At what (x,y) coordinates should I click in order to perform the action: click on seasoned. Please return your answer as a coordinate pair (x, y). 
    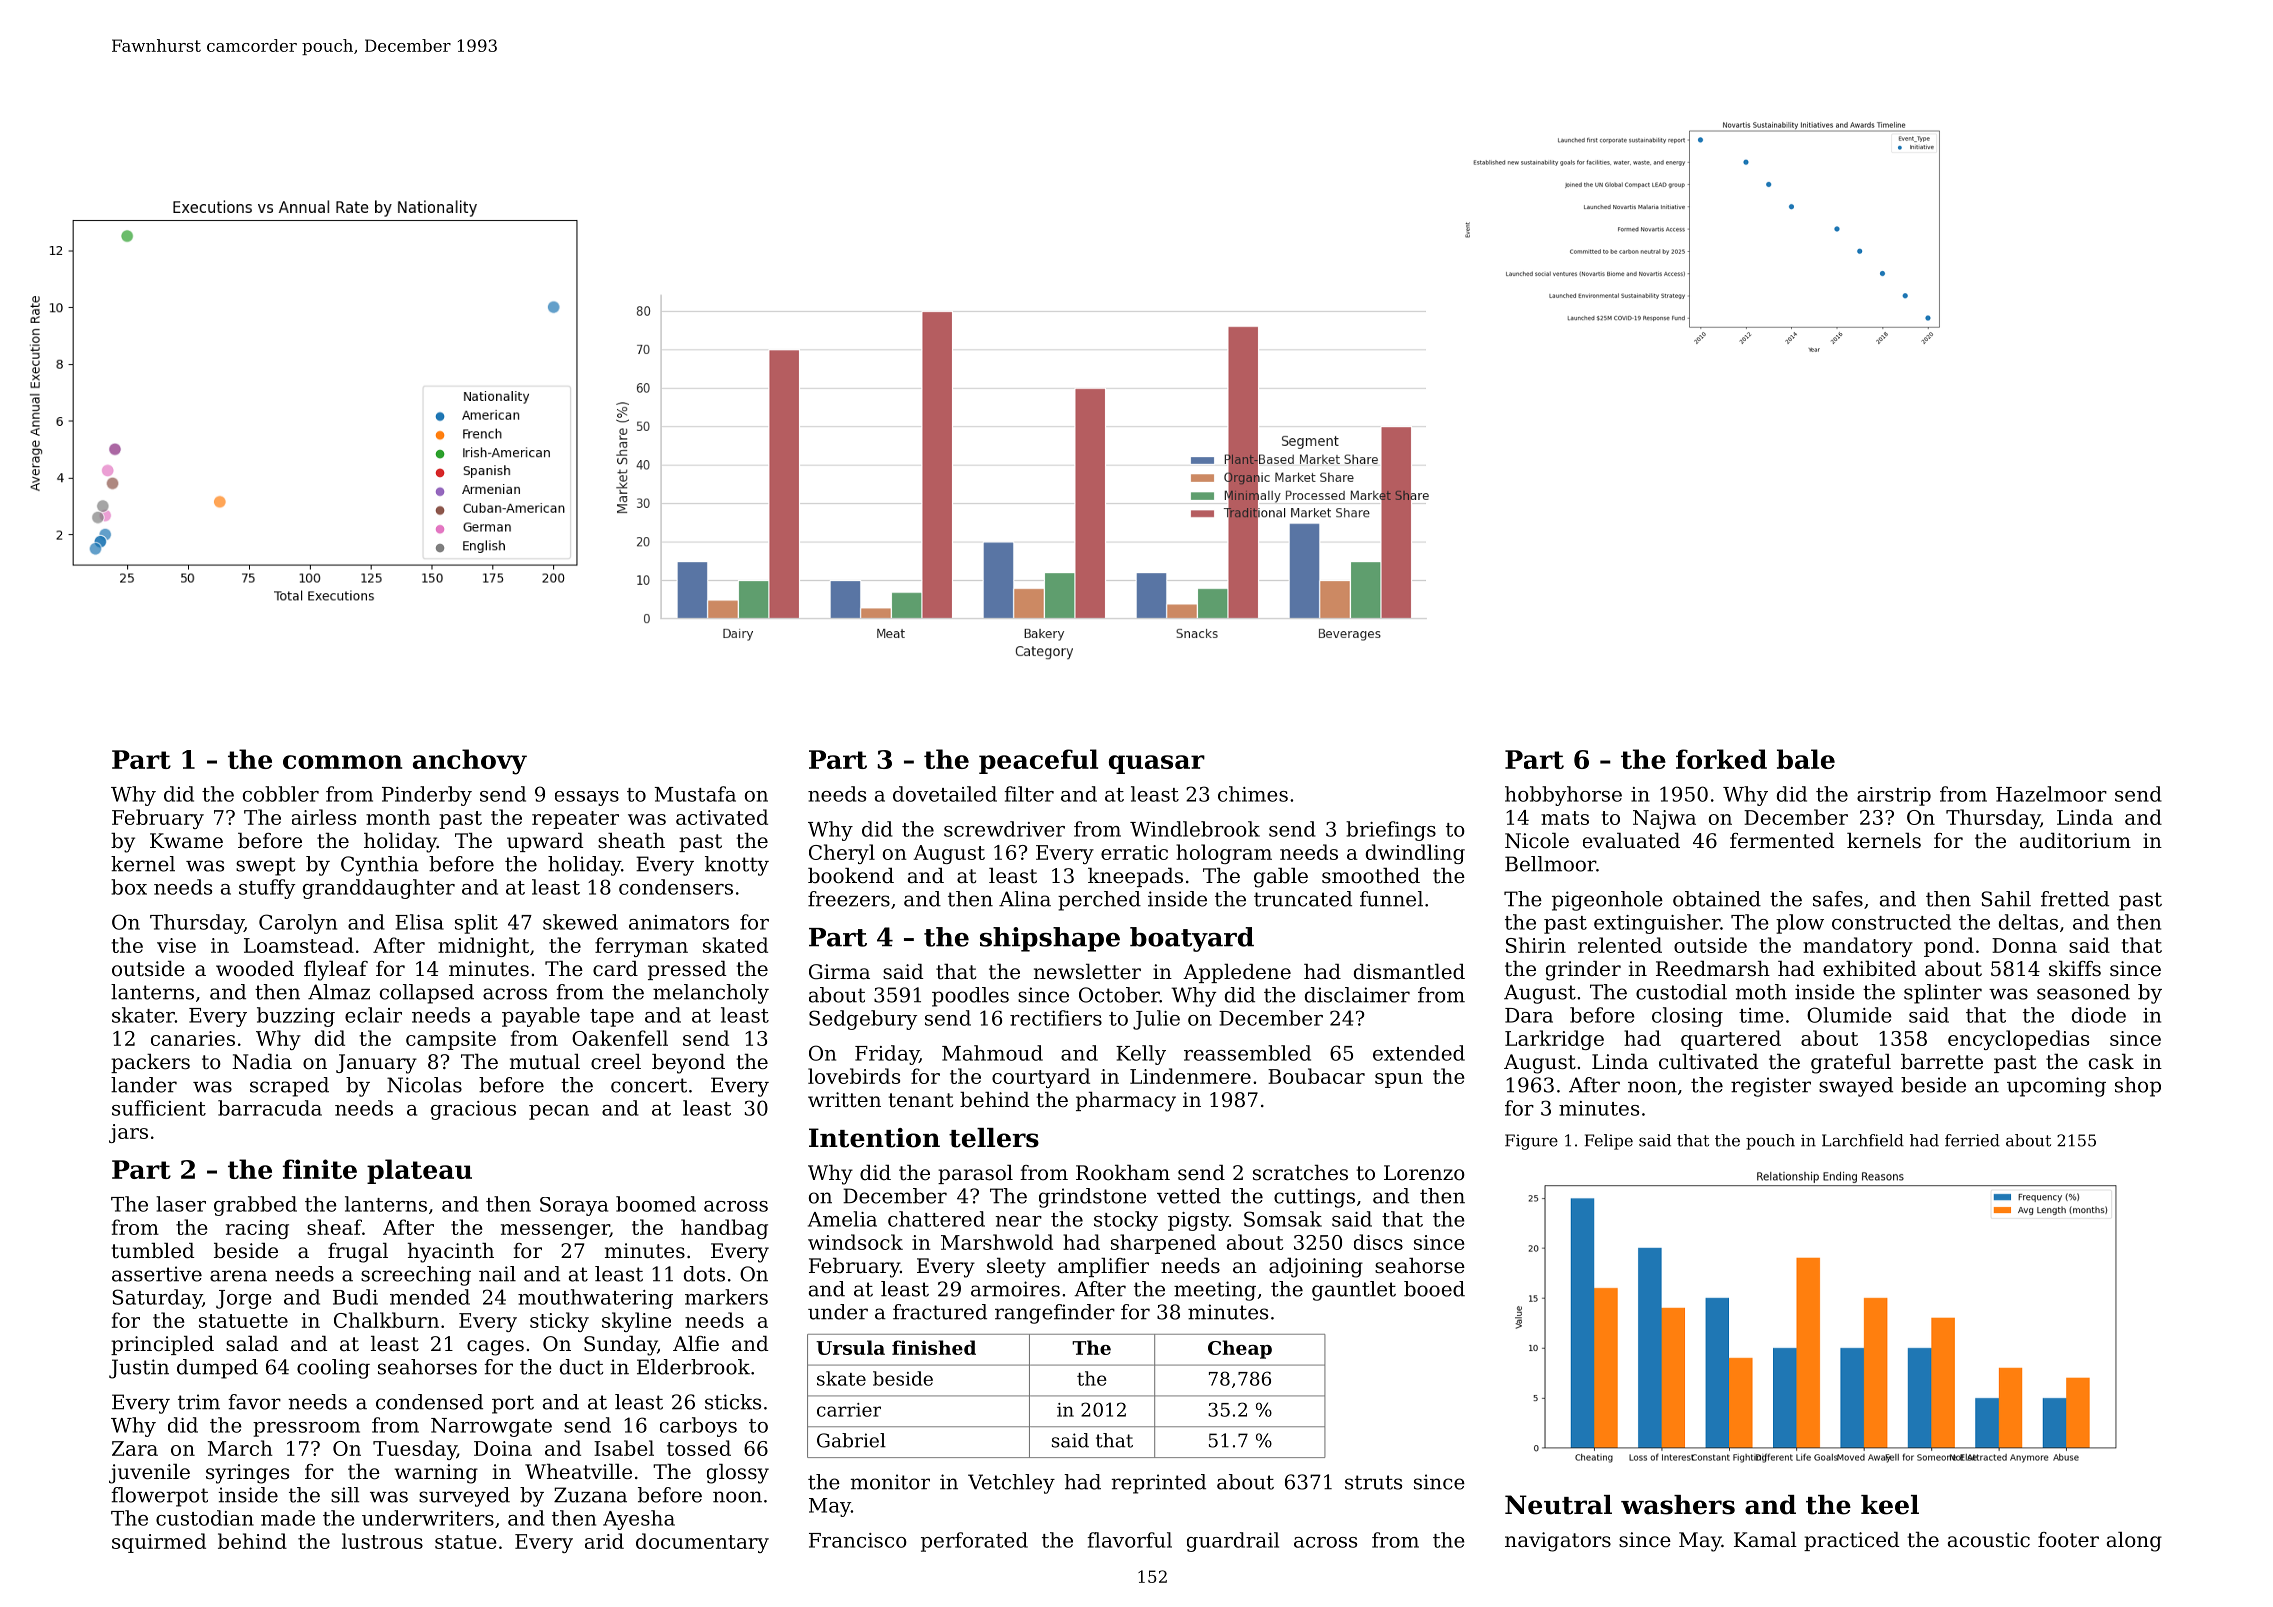
    Looking at the image, I should click on (2083, 992).
